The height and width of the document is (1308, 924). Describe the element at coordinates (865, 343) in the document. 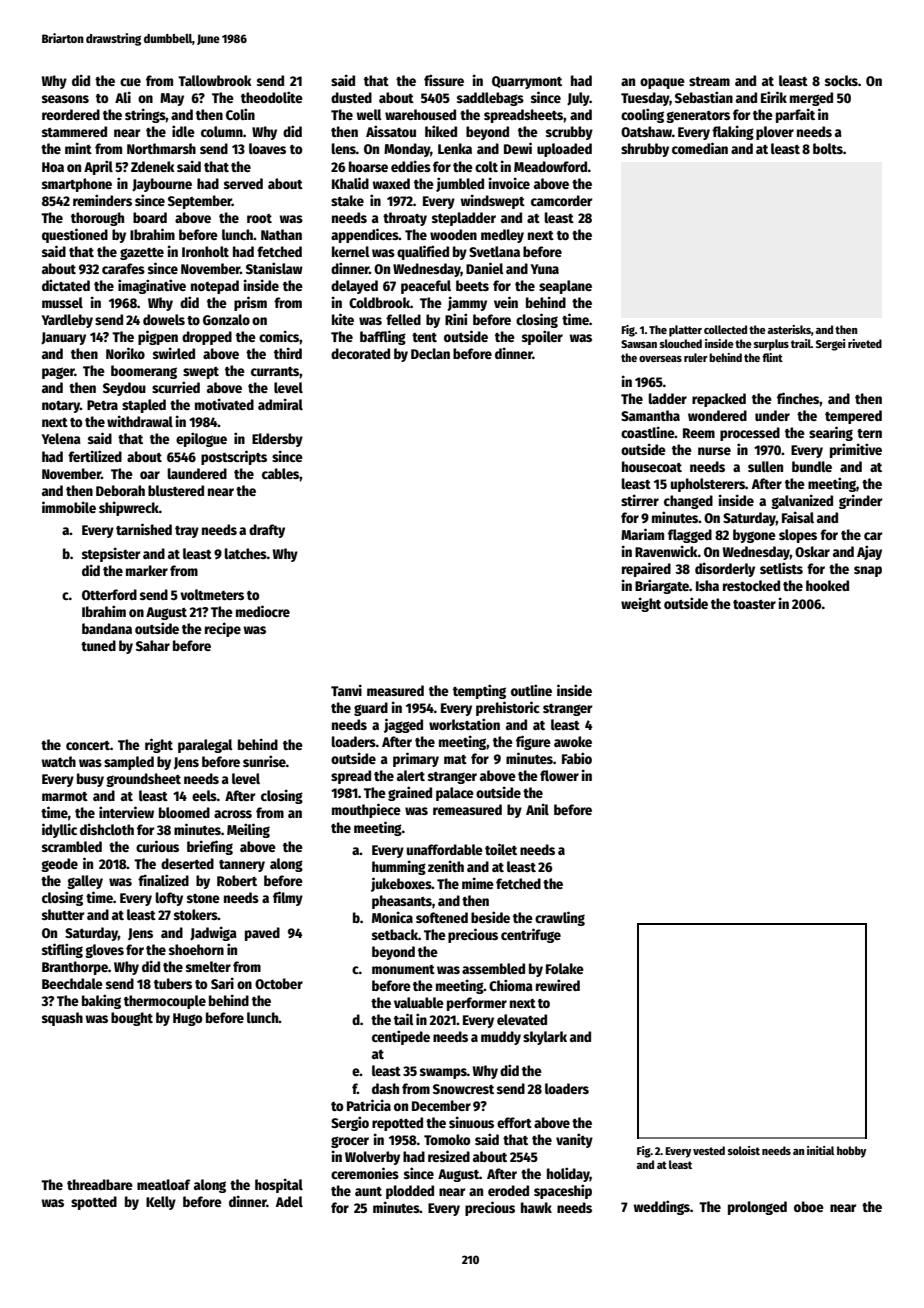

I see `riveted` at that location.
